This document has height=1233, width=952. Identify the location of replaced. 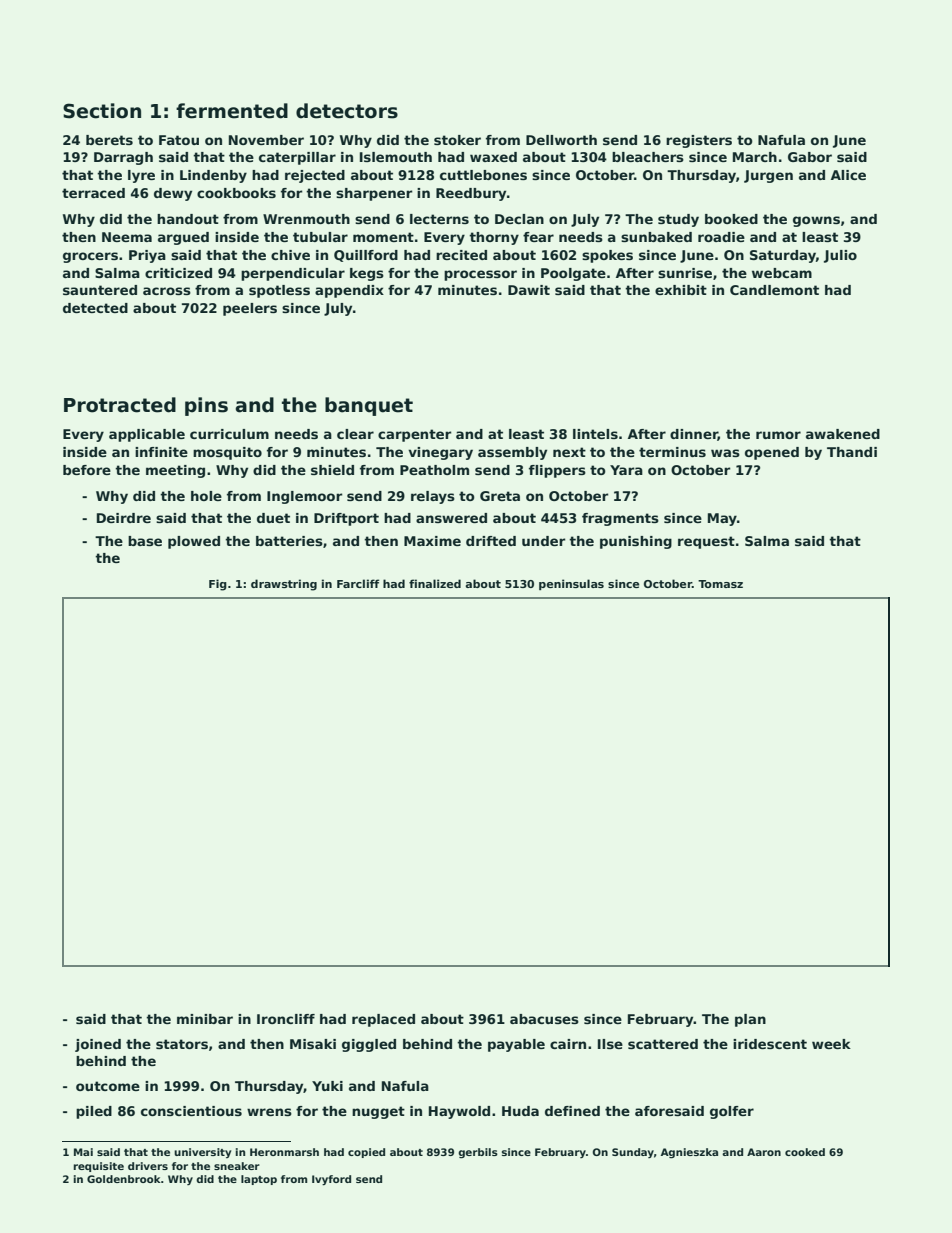
(383, 1020).
